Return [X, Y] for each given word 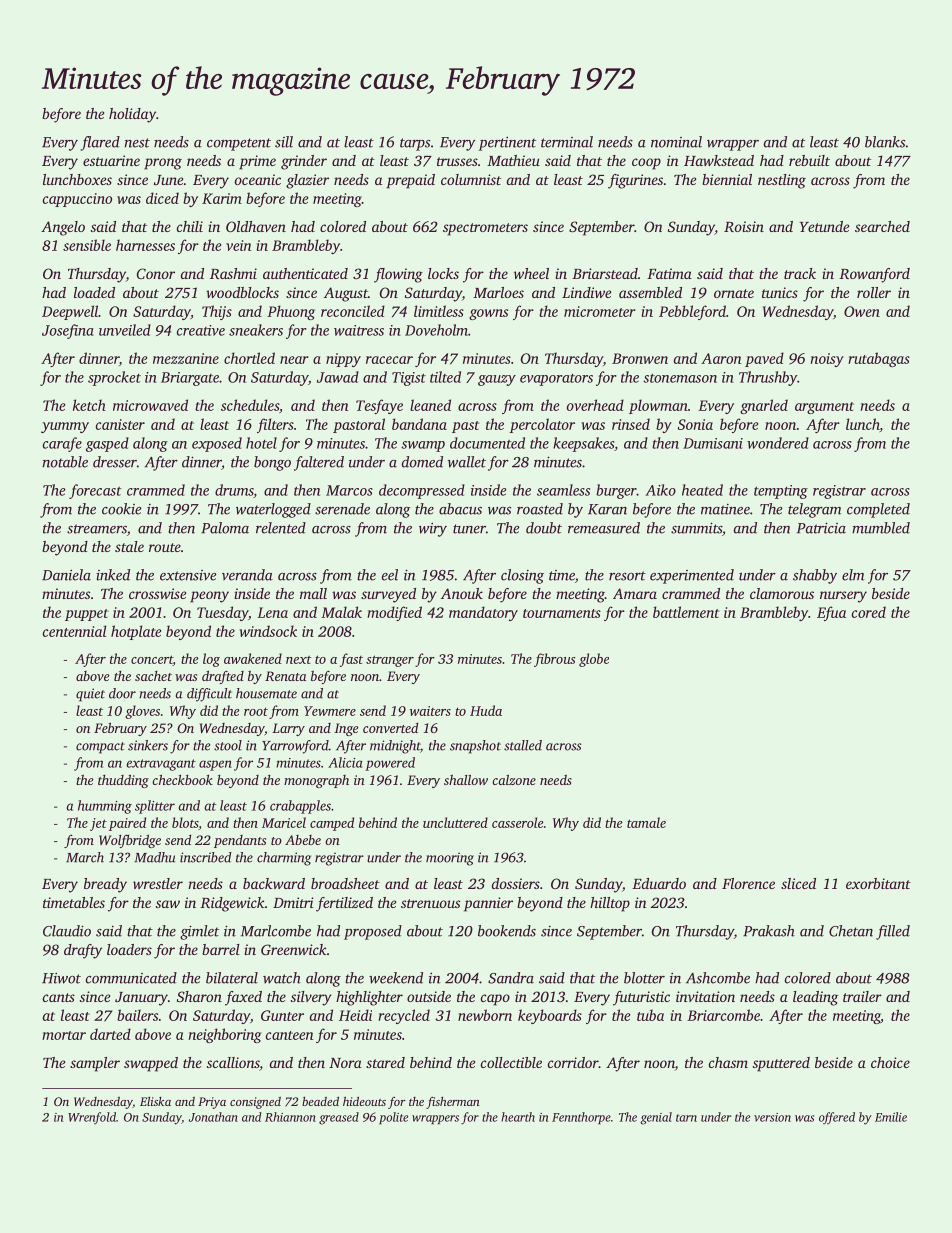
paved [764, 359]
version [772, 1117]
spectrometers [485, 229]
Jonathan [213, 1117]
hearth [518, 1117]
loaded [94, 292]
